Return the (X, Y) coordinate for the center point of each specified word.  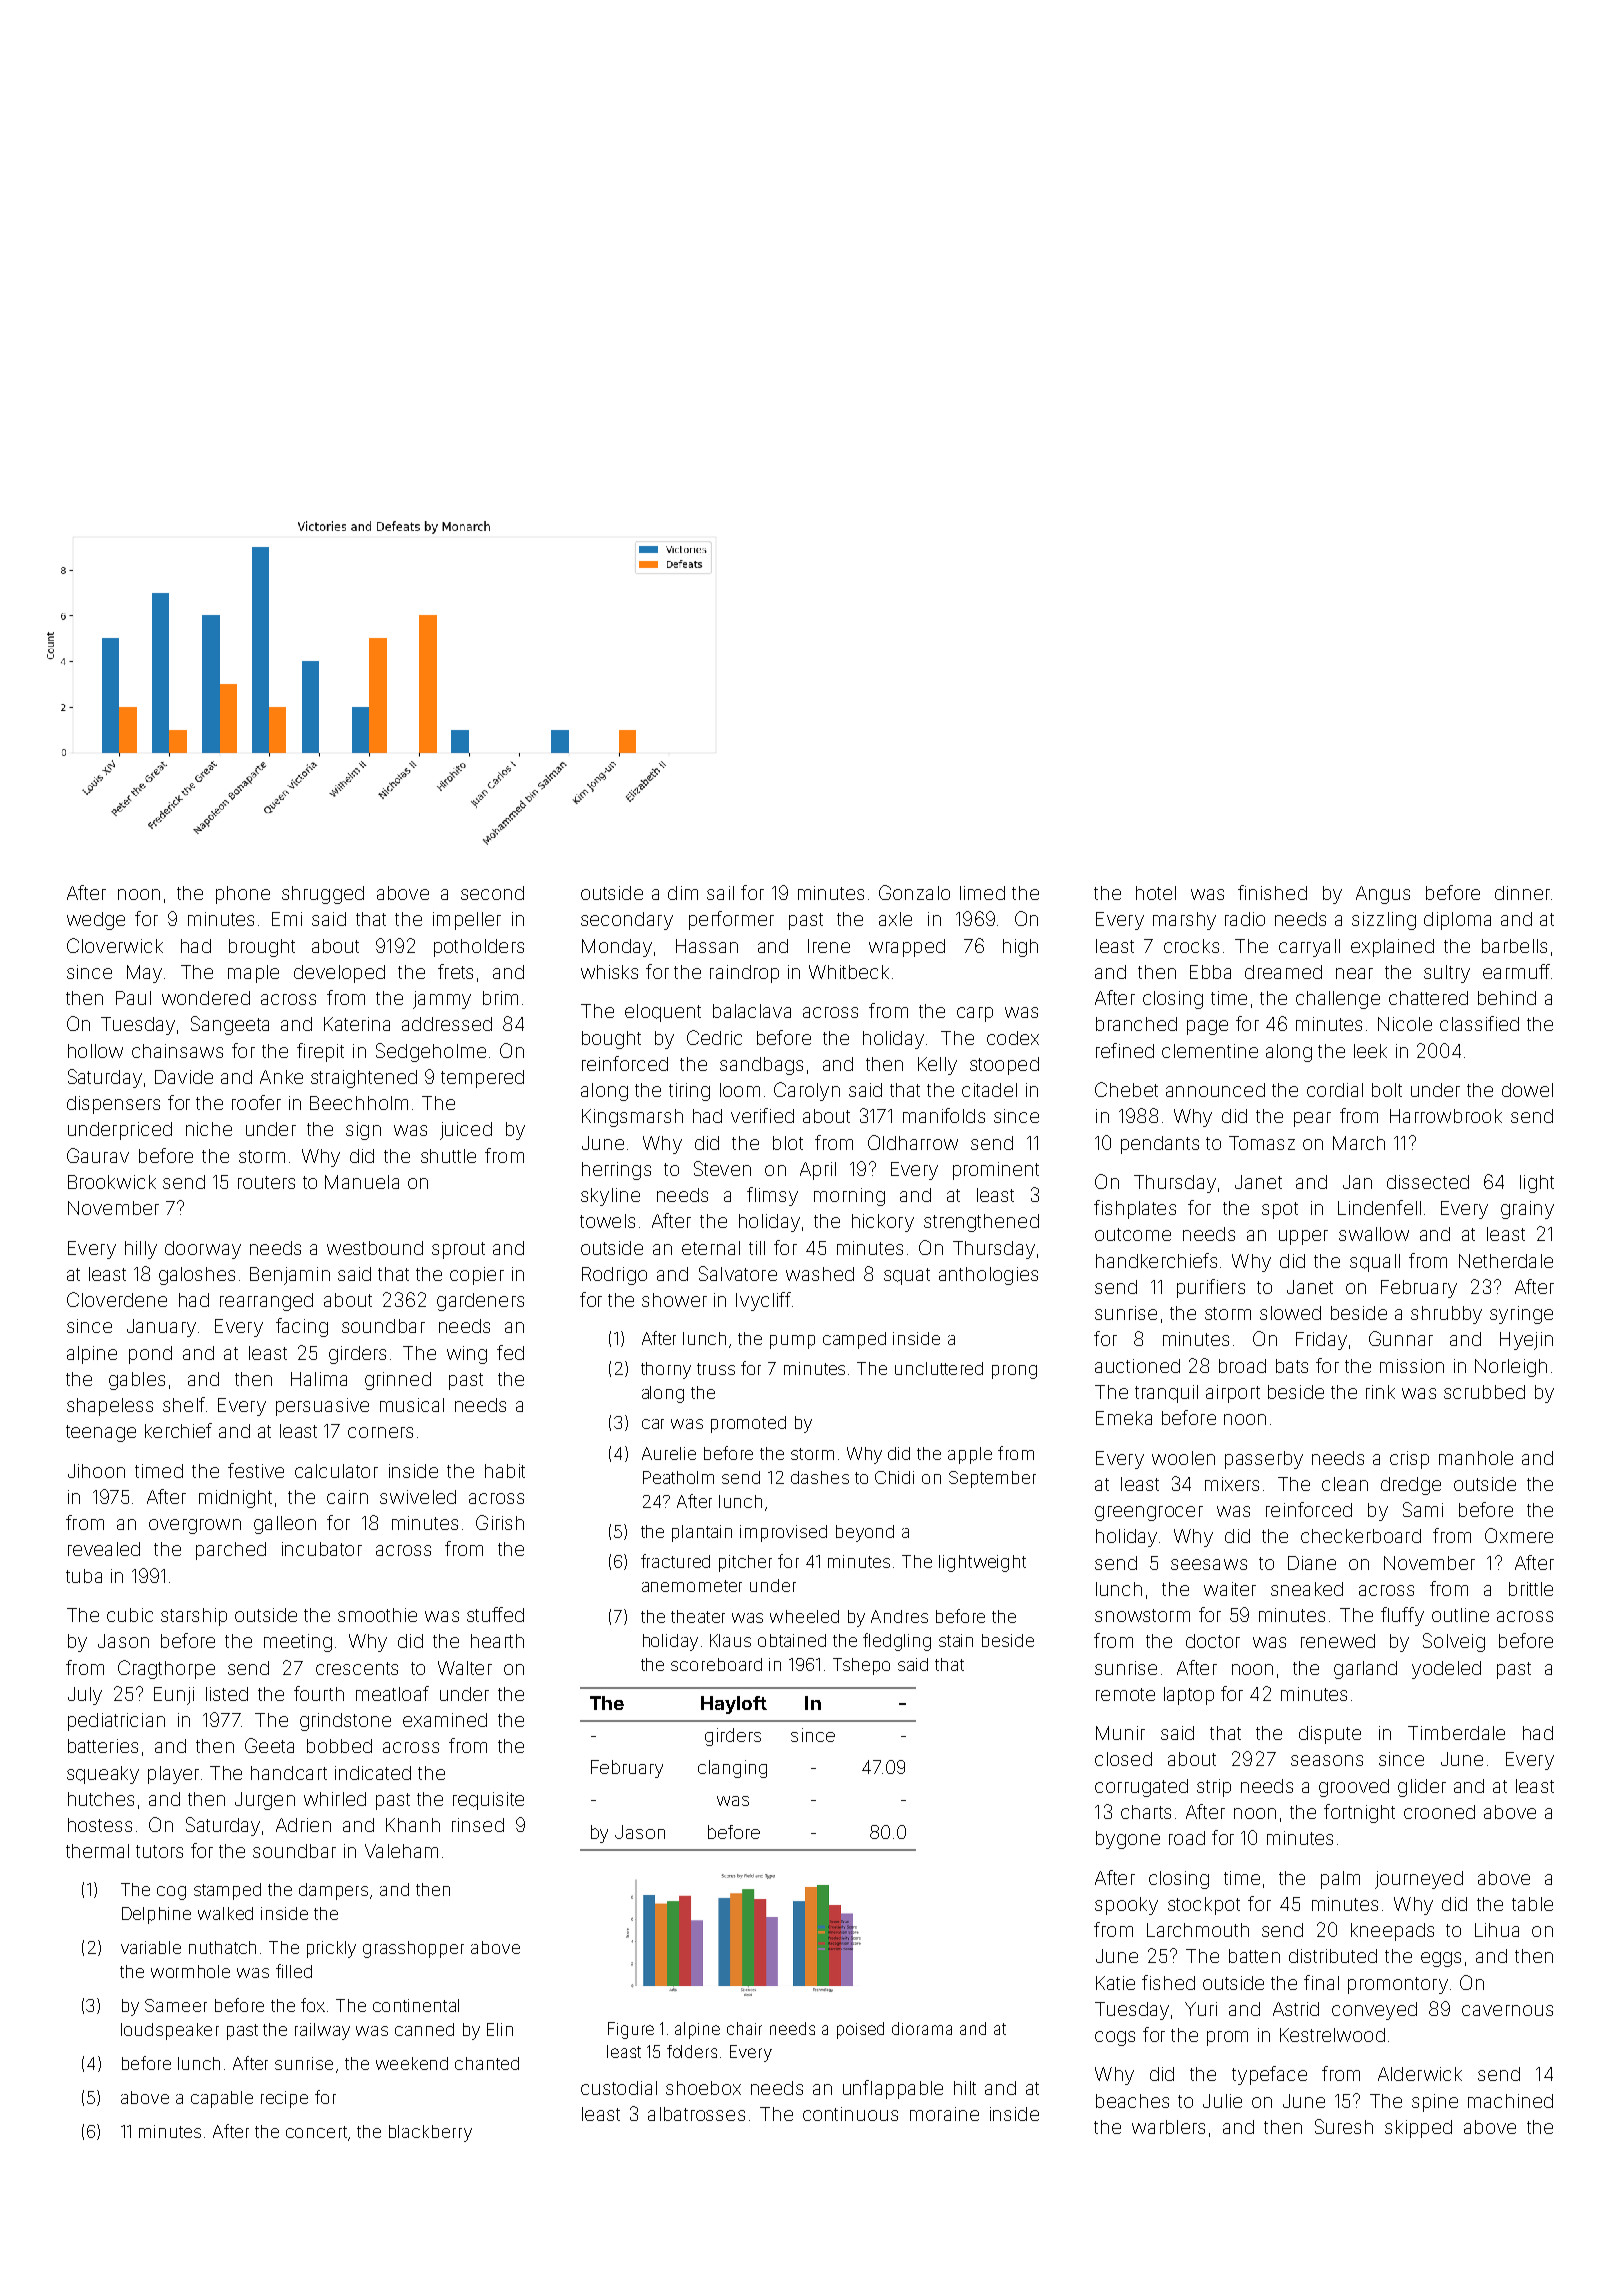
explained (1392, 948)
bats (1292, 1366)
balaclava (752, 1011)
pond (150, 1355)
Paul (133, 998)
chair (744, 2028)
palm (1340, 1880)
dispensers (113, 1105)
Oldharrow (913, 1142)
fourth (319, 1693)
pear (1312, 1119)
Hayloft (734, 1705)
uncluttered (939, 1368)
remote (1125, 1694)
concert (316, 2132)
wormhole (190, 1971)
